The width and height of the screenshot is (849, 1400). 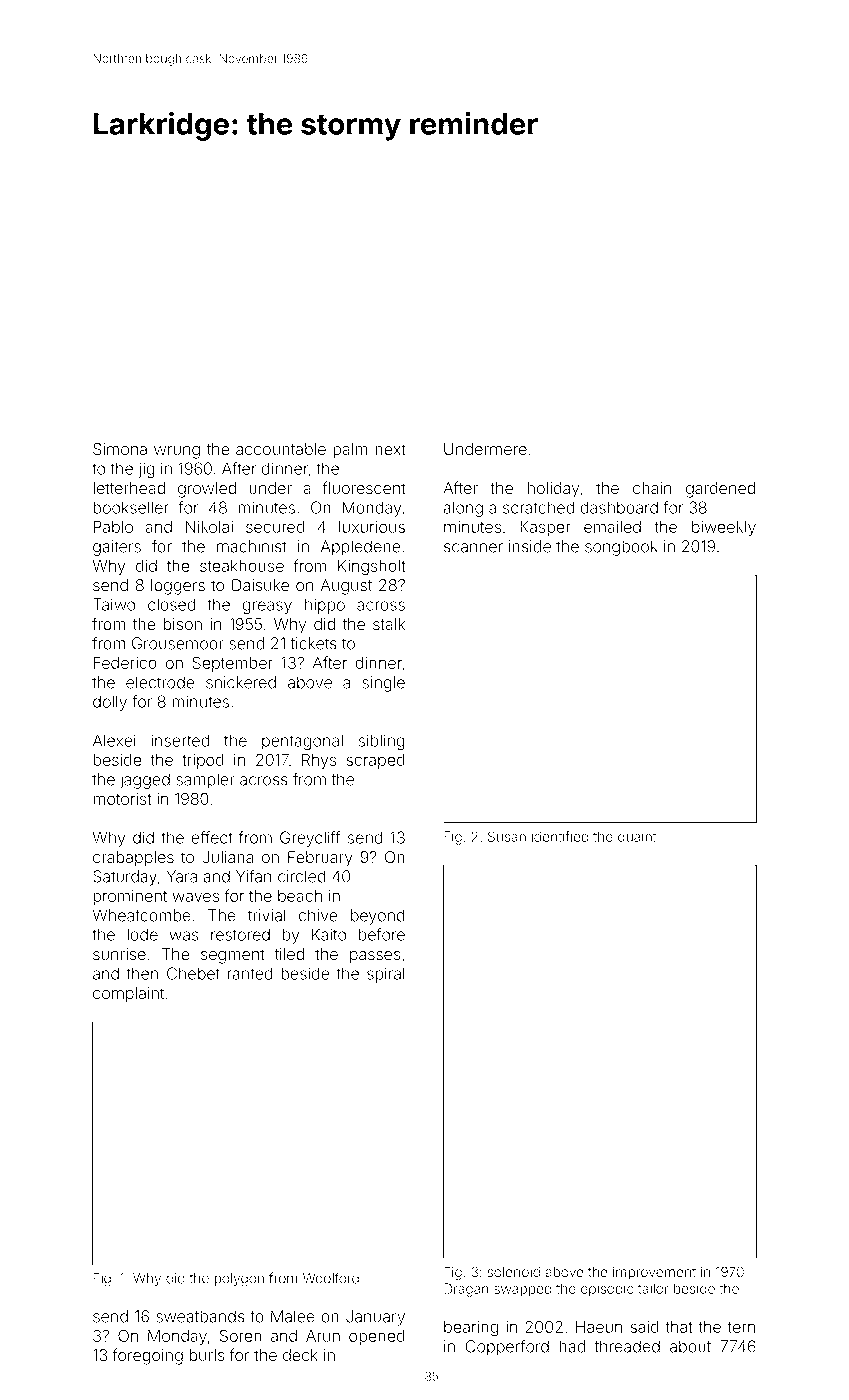 I want to click on about, so click(x=690, y=1346).
